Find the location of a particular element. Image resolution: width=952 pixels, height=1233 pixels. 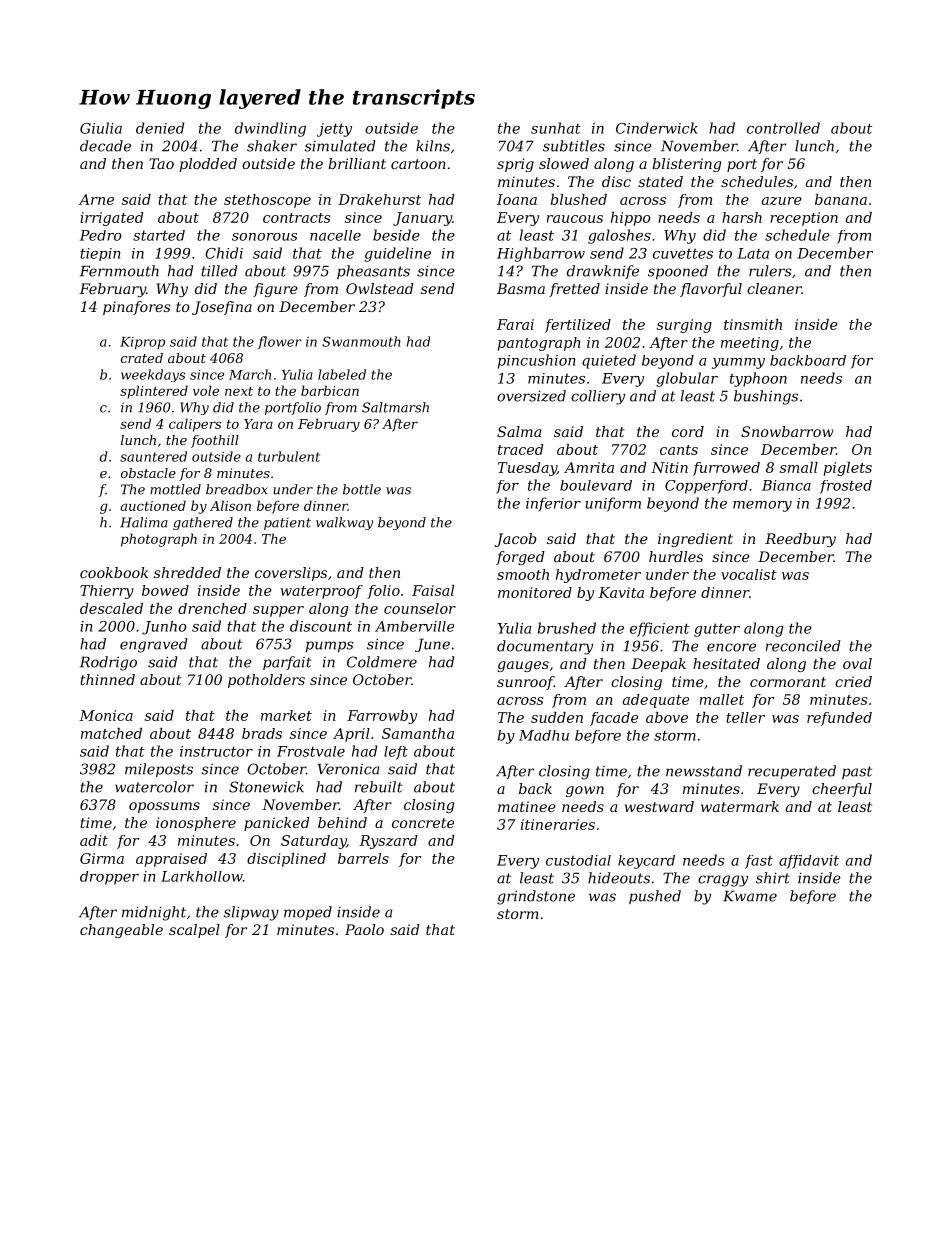

Owlstead is located at coordinates (380, 288).
